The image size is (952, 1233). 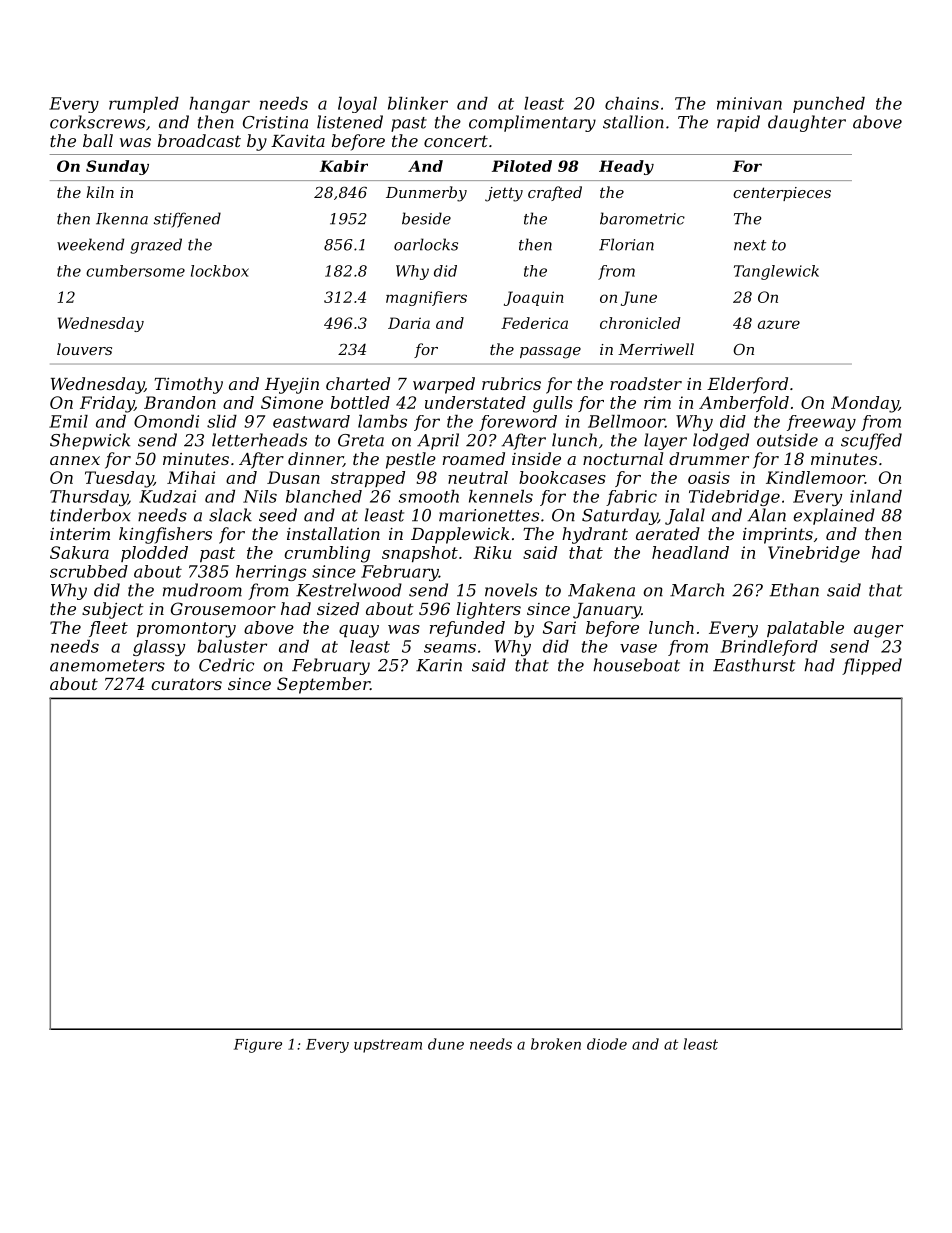 What do you see at coordinates (226, 665) in the document?
I see `Cedric` at bounding box center [226, 665].
